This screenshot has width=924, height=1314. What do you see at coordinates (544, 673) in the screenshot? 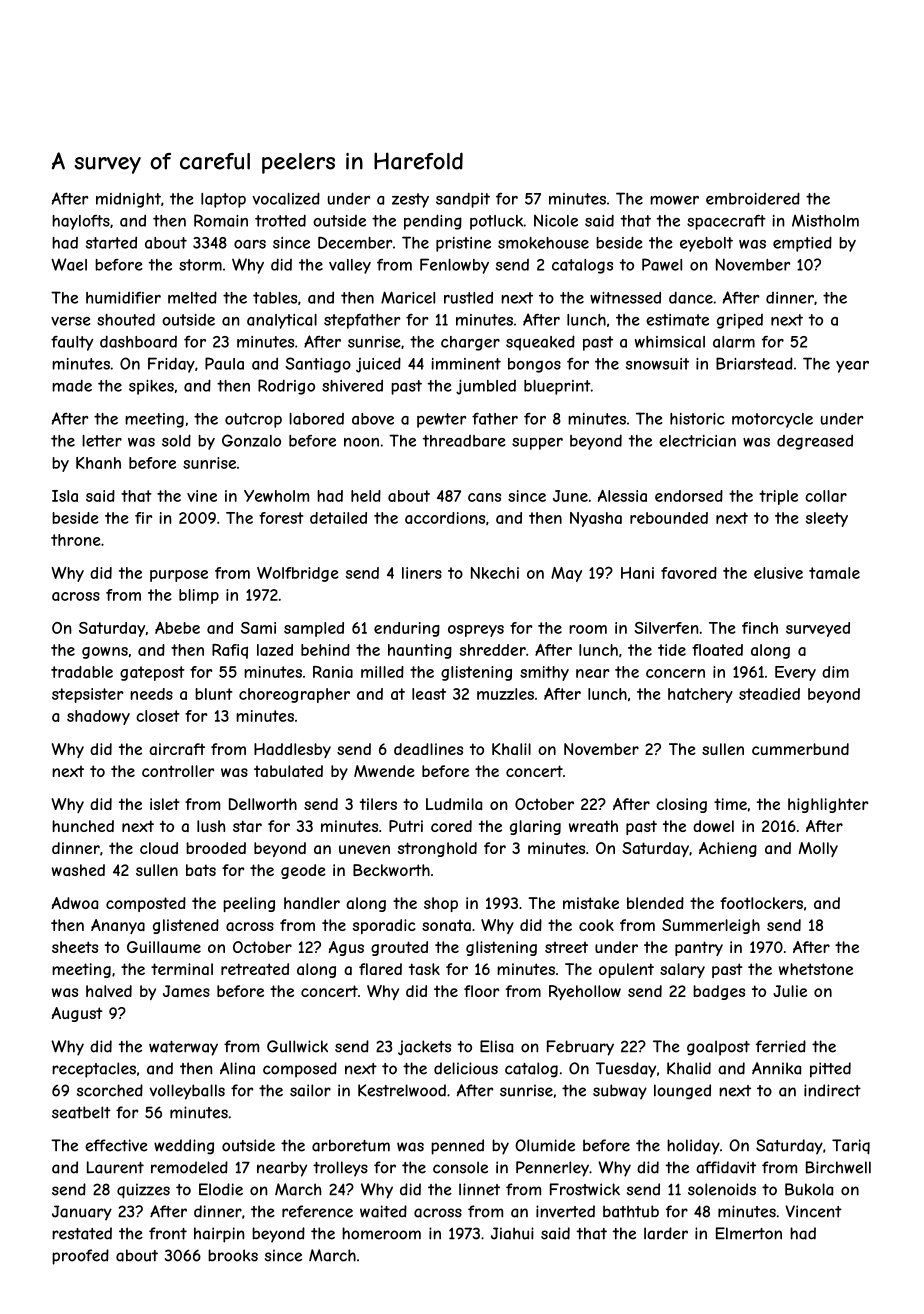
I see `smithy` at bounding box center [544, 673].
